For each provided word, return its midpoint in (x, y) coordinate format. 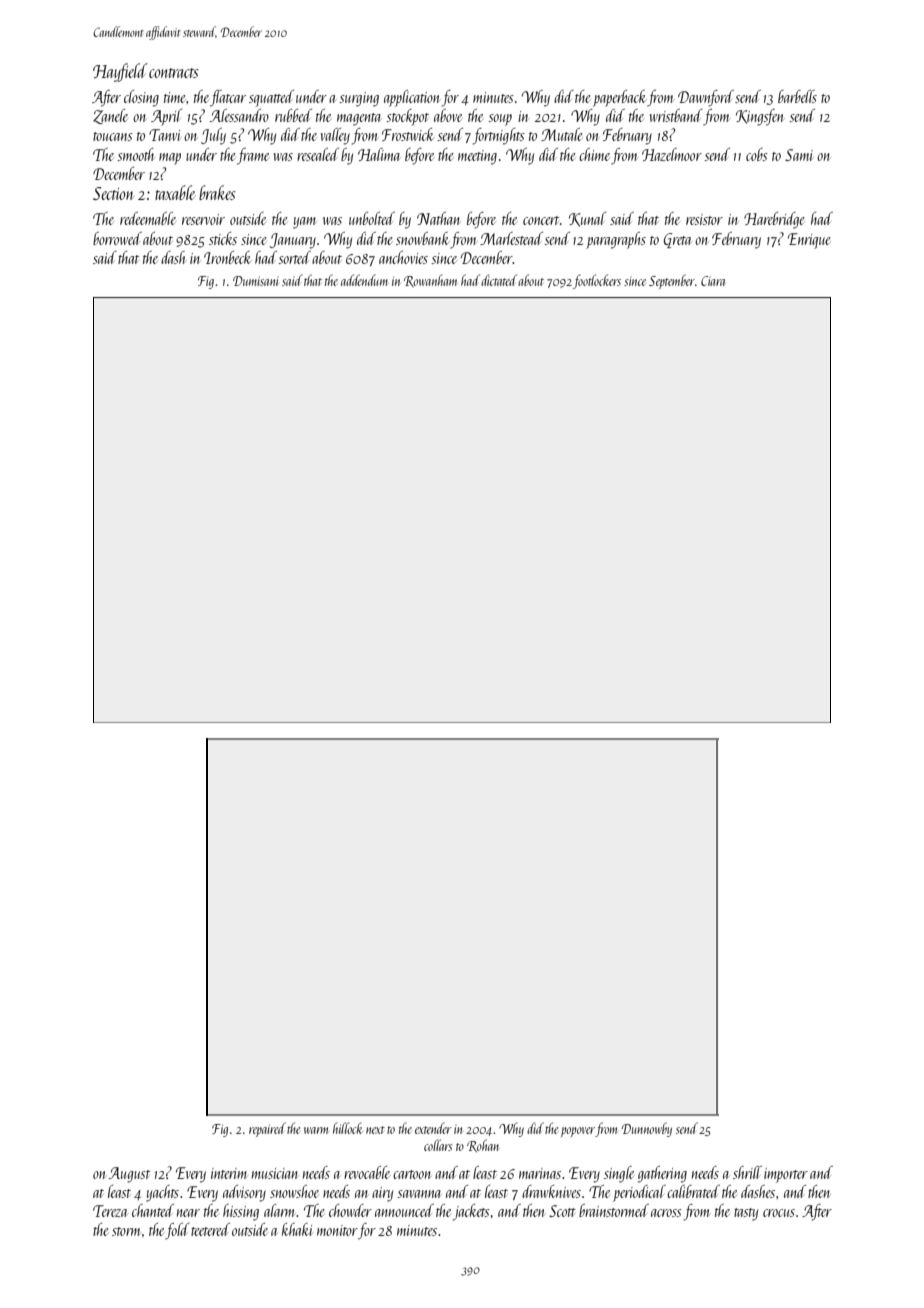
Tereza (110, 1211)
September (672, 281)
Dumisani (255, 281)
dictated (499, 280)
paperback (620, 98)
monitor (337, 1230)
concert (541, 220)
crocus (779, 1213)
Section (113, 193)
